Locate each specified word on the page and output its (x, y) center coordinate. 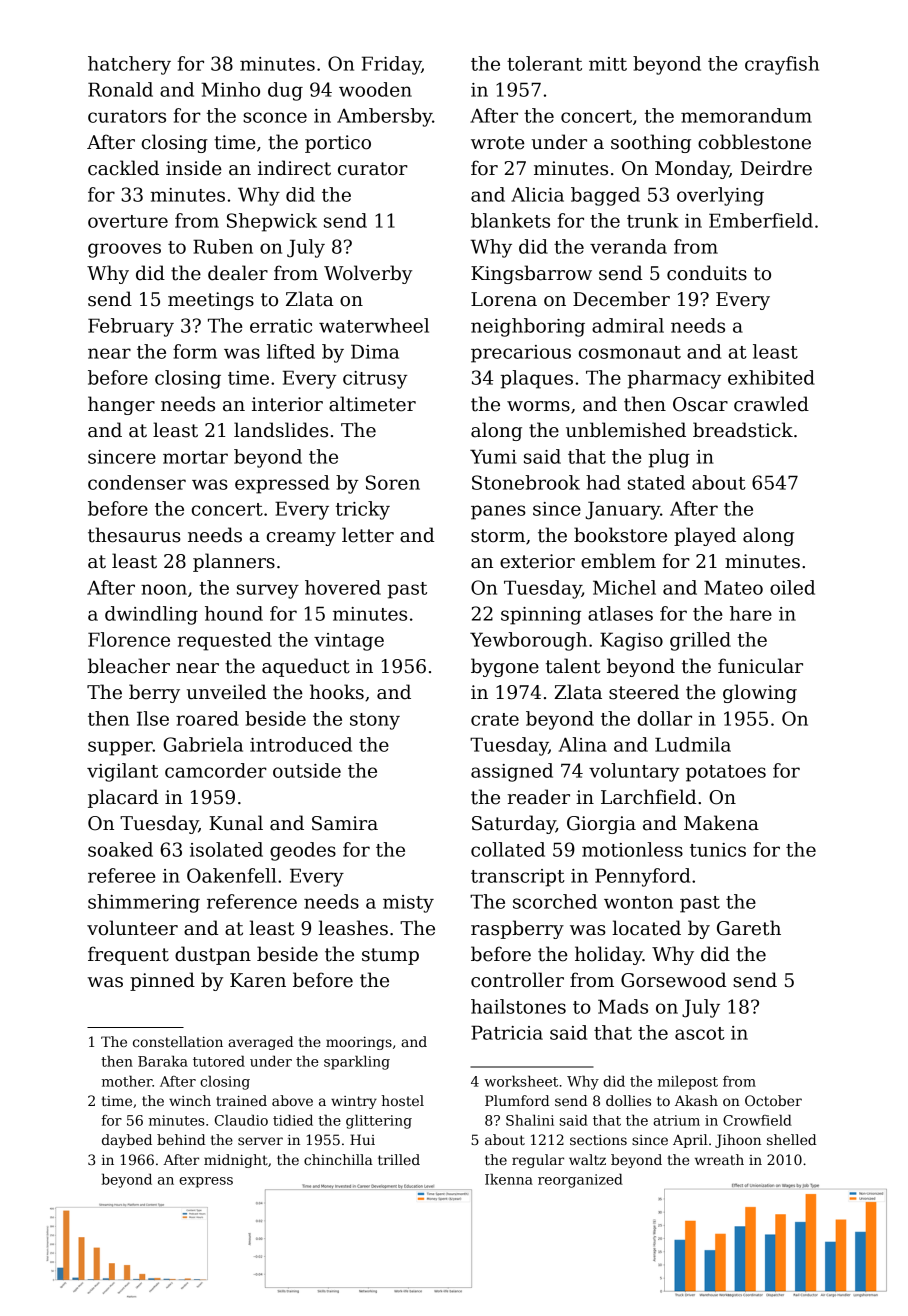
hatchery (129, 65)
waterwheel (374, 325)
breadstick (743, 430)
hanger (121, 405)
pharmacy (674, 379)
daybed (127, 1141)
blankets (510, 220)
